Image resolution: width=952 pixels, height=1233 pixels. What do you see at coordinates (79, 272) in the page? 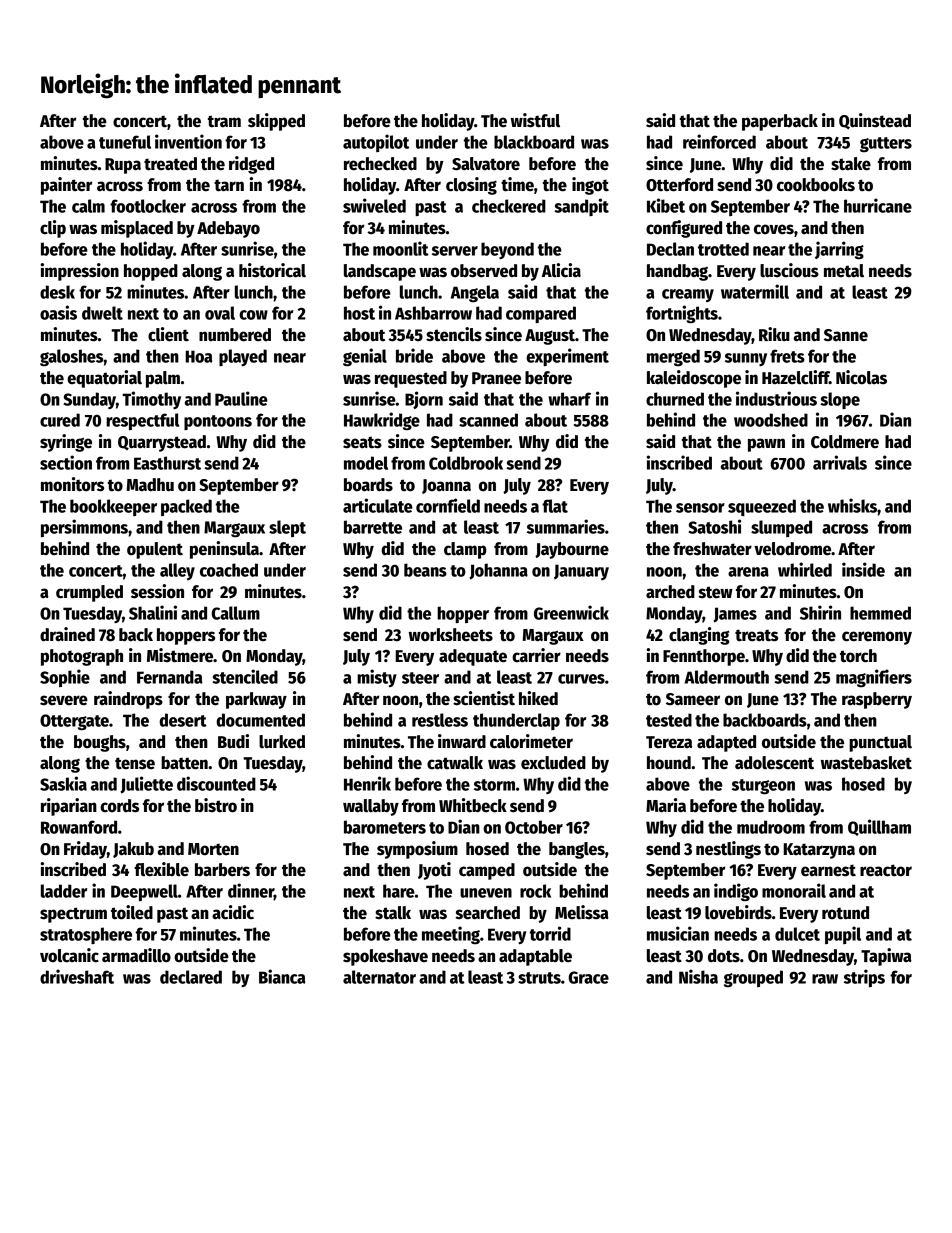
I see `impression` at bounding box center [79, 272].
